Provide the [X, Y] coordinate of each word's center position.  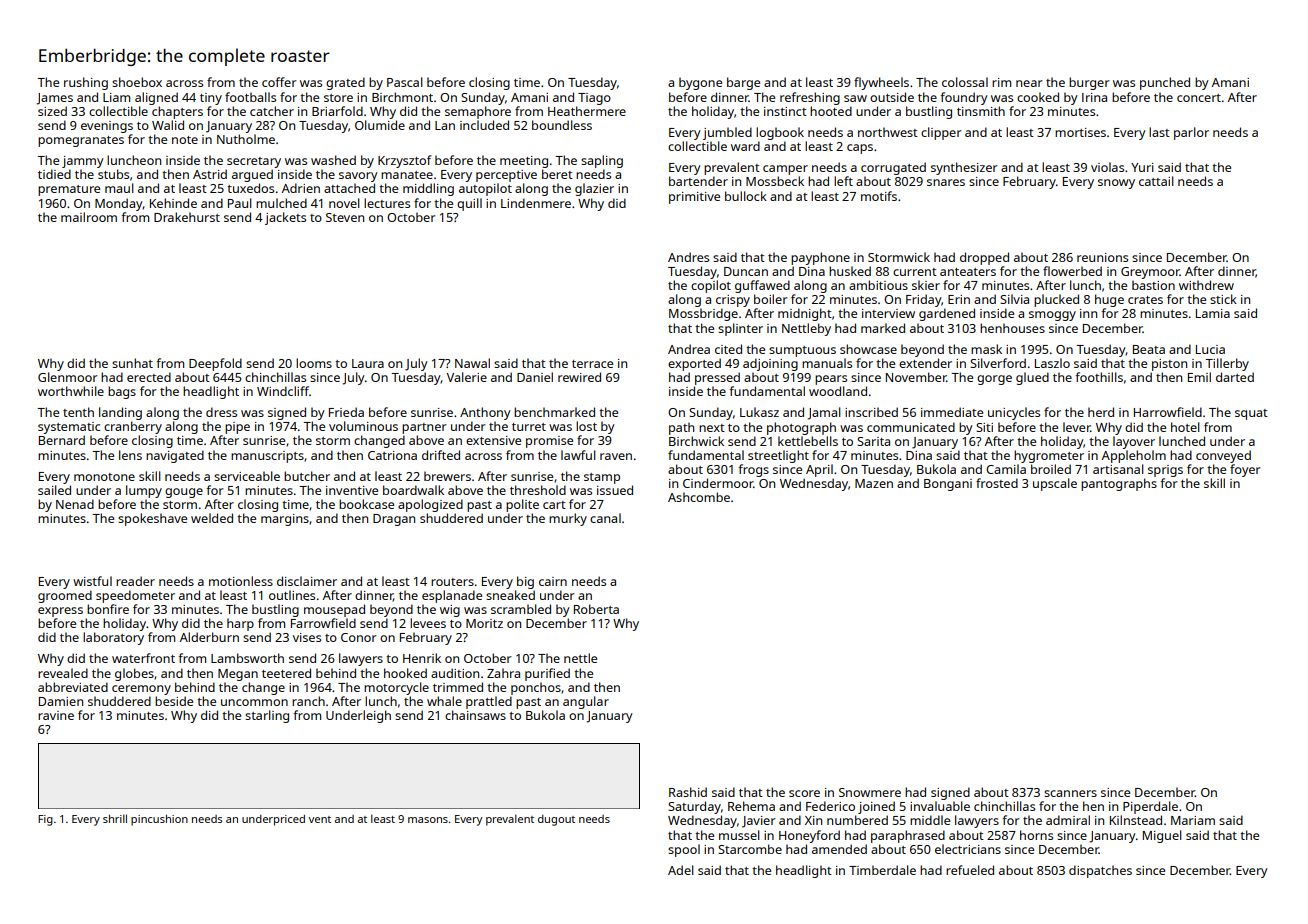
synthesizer [964, 168]
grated [345, 83]
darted [1235, 377]
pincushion [159, 820]
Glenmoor [68, 377]
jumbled [727, 133]
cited [728, 349]
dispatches [1100, 871]
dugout [556, 820]
